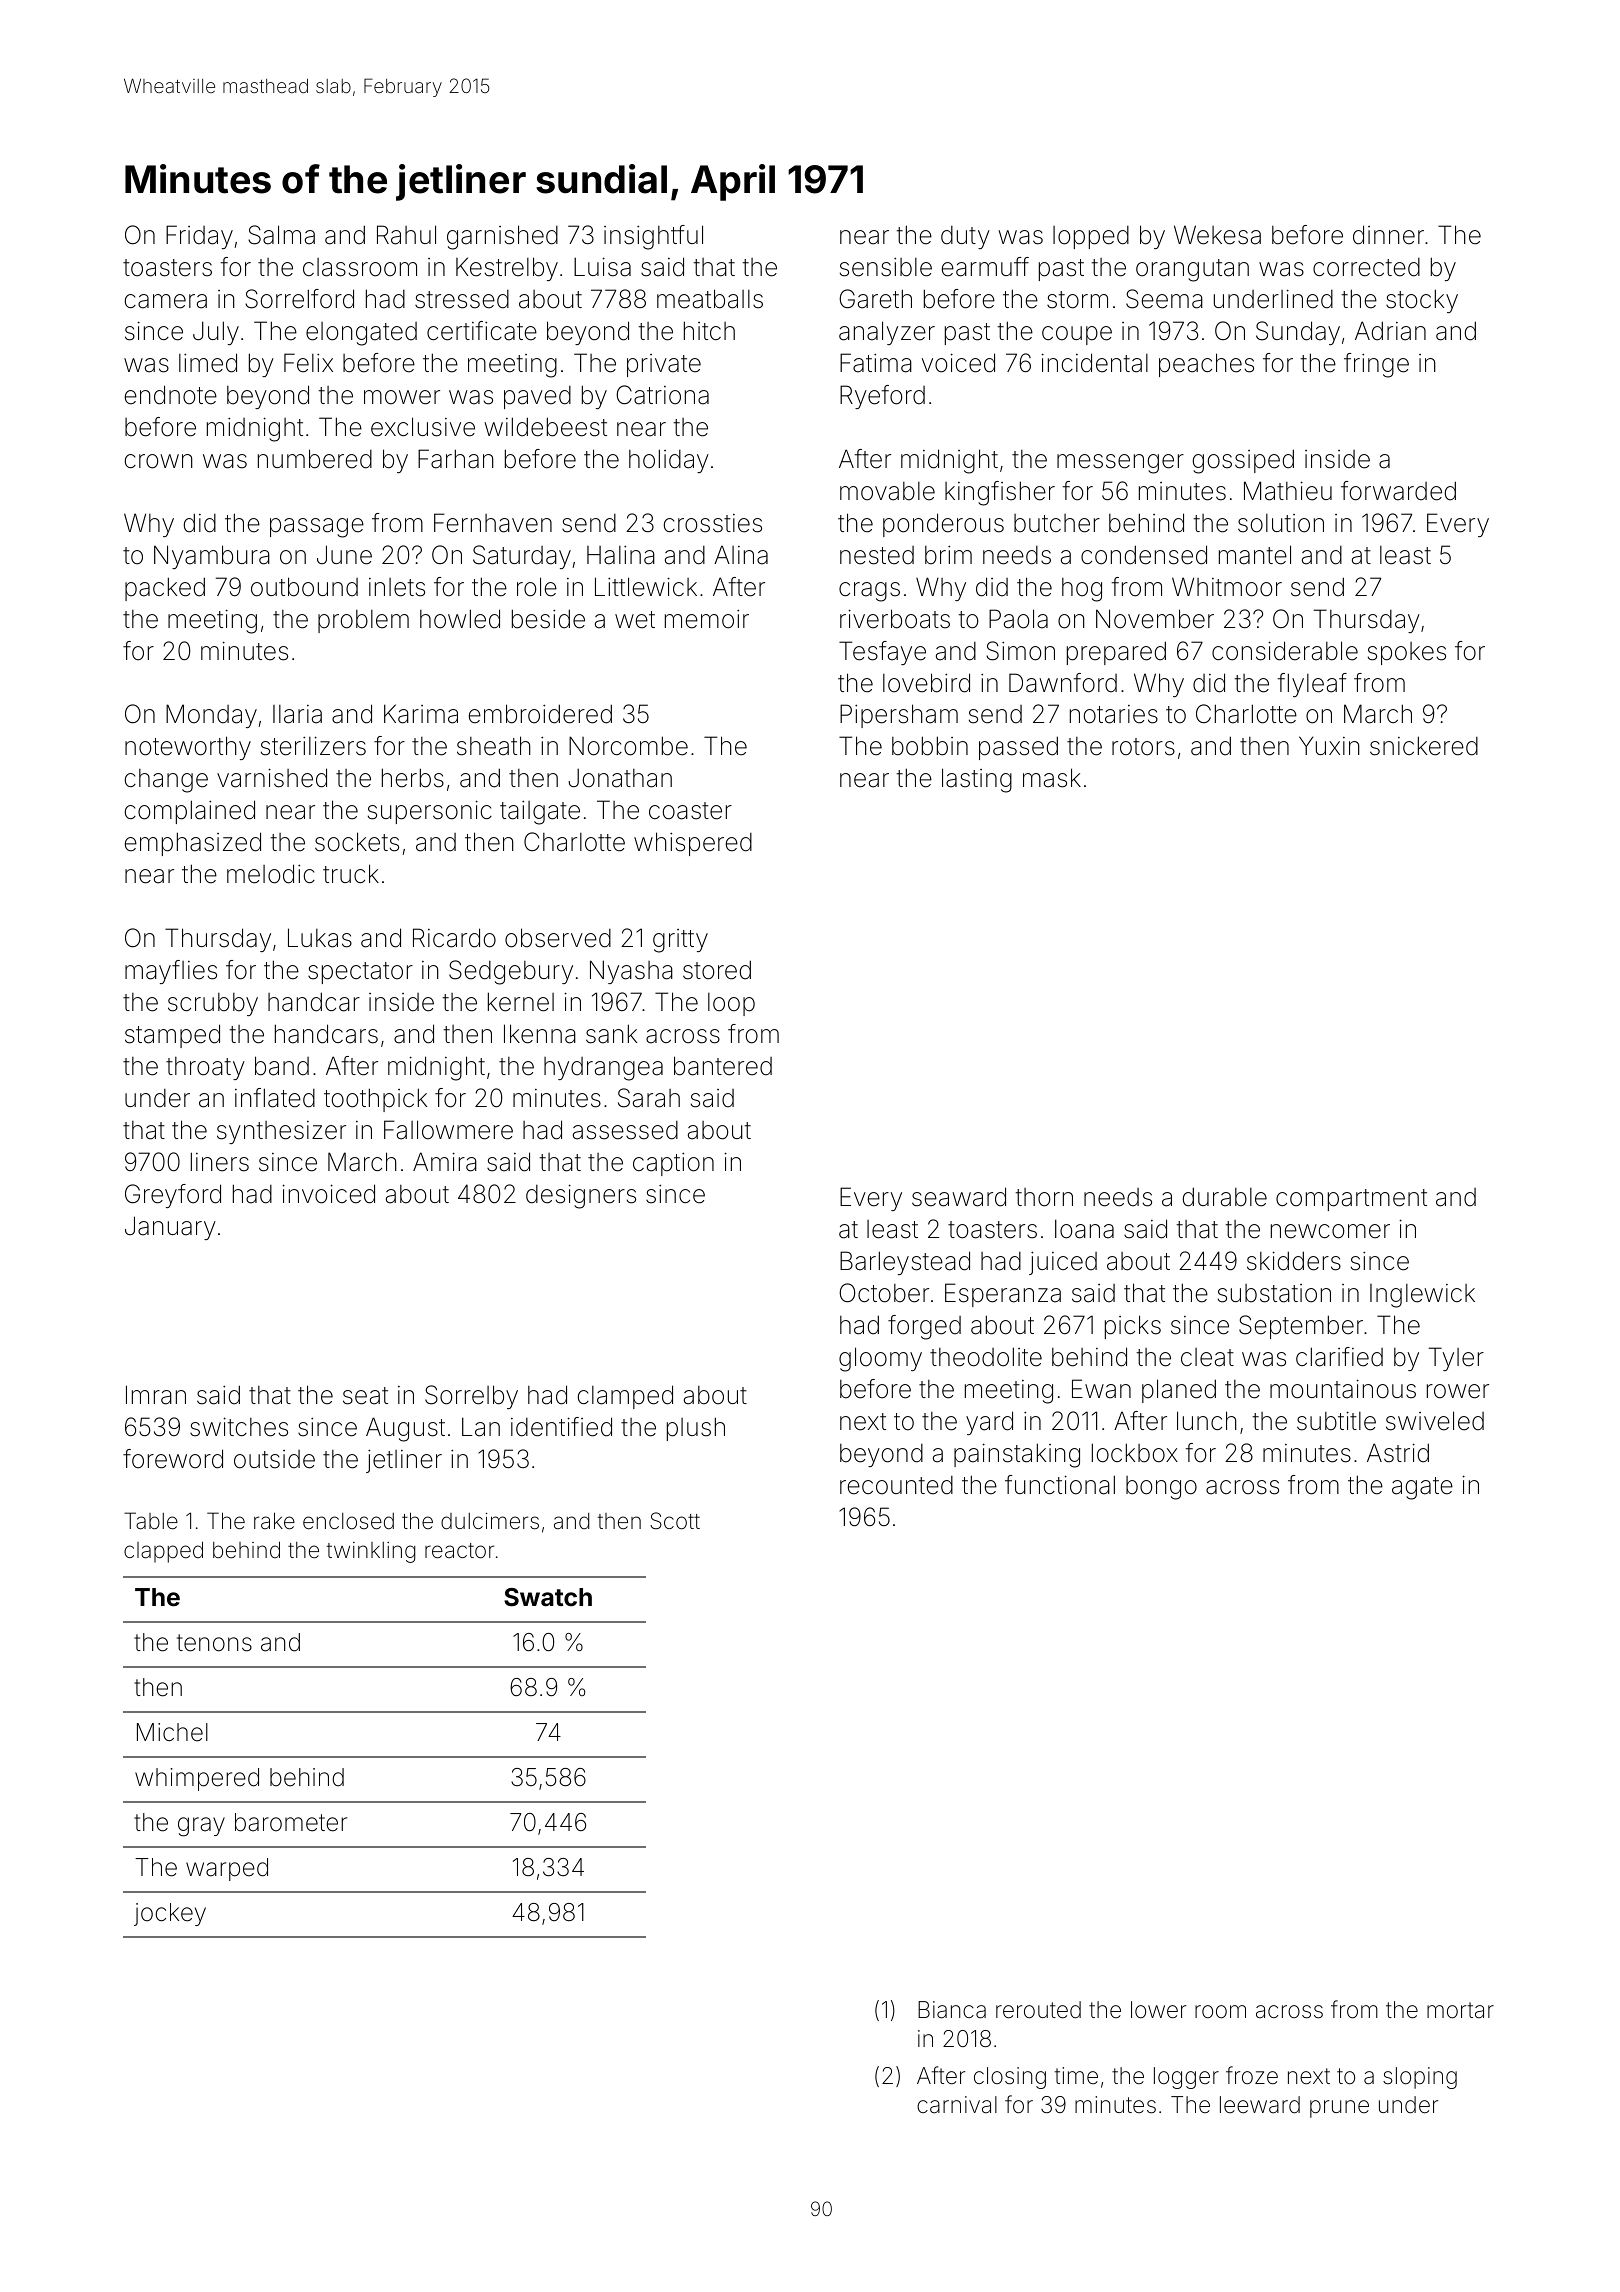 The width and height of the screenshot is (1620, 2292). What do you see at coordinates (1091, 237) in the screenshot?
I see `lopped` at bounding box center [1091, 237].
